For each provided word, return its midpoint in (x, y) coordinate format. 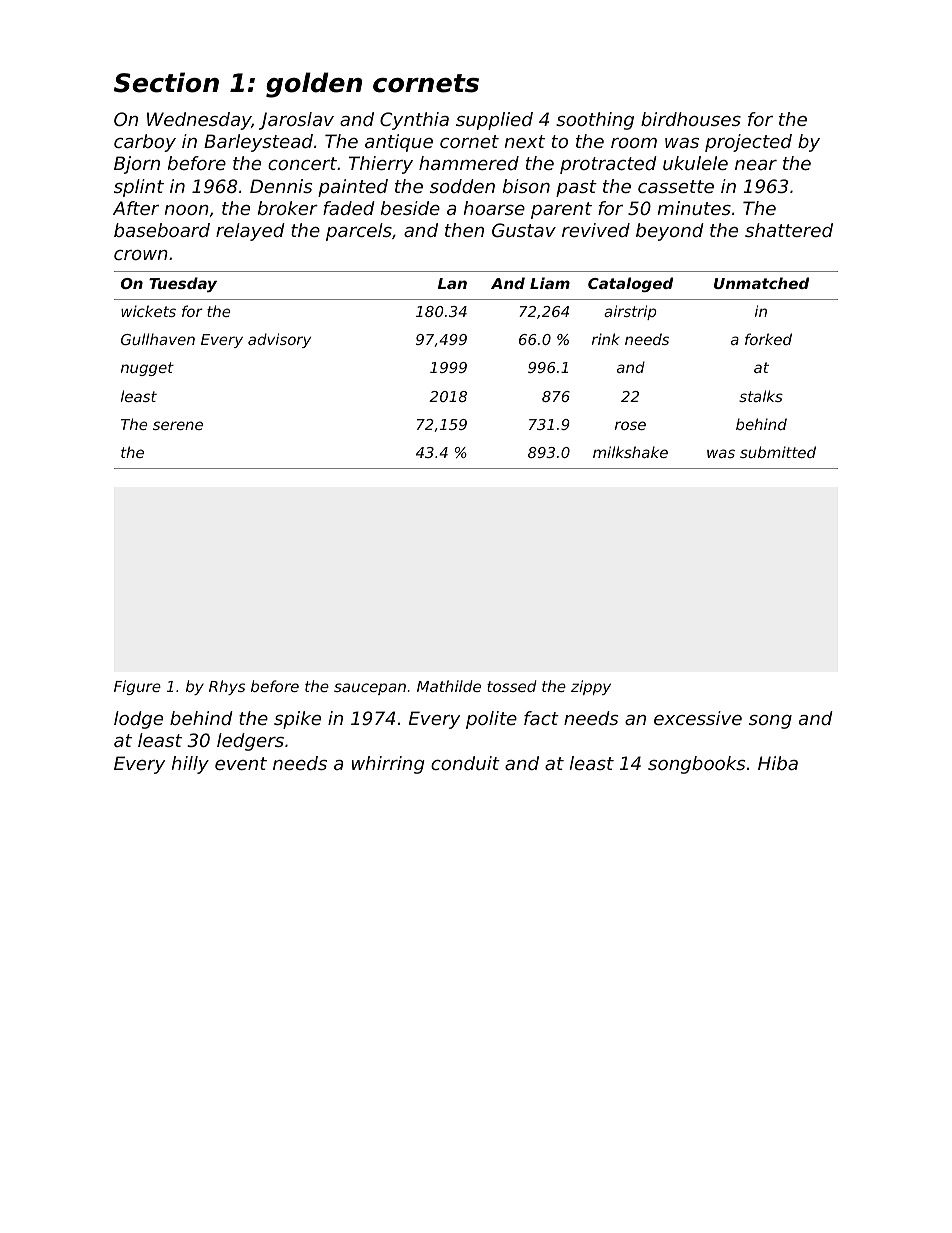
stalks (761, 396)
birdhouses (691, 119)
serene (178, 425)
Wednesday (199, 121)
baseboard (162, 230)
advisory (279, 340)
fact (541, 718)
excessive (698, 718)
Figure (137, 687)
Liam (550, 283)
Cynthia (414, 121)
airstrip (630, 312)
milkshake (630, 452)
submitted (778, 452)
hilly (190, 765)
